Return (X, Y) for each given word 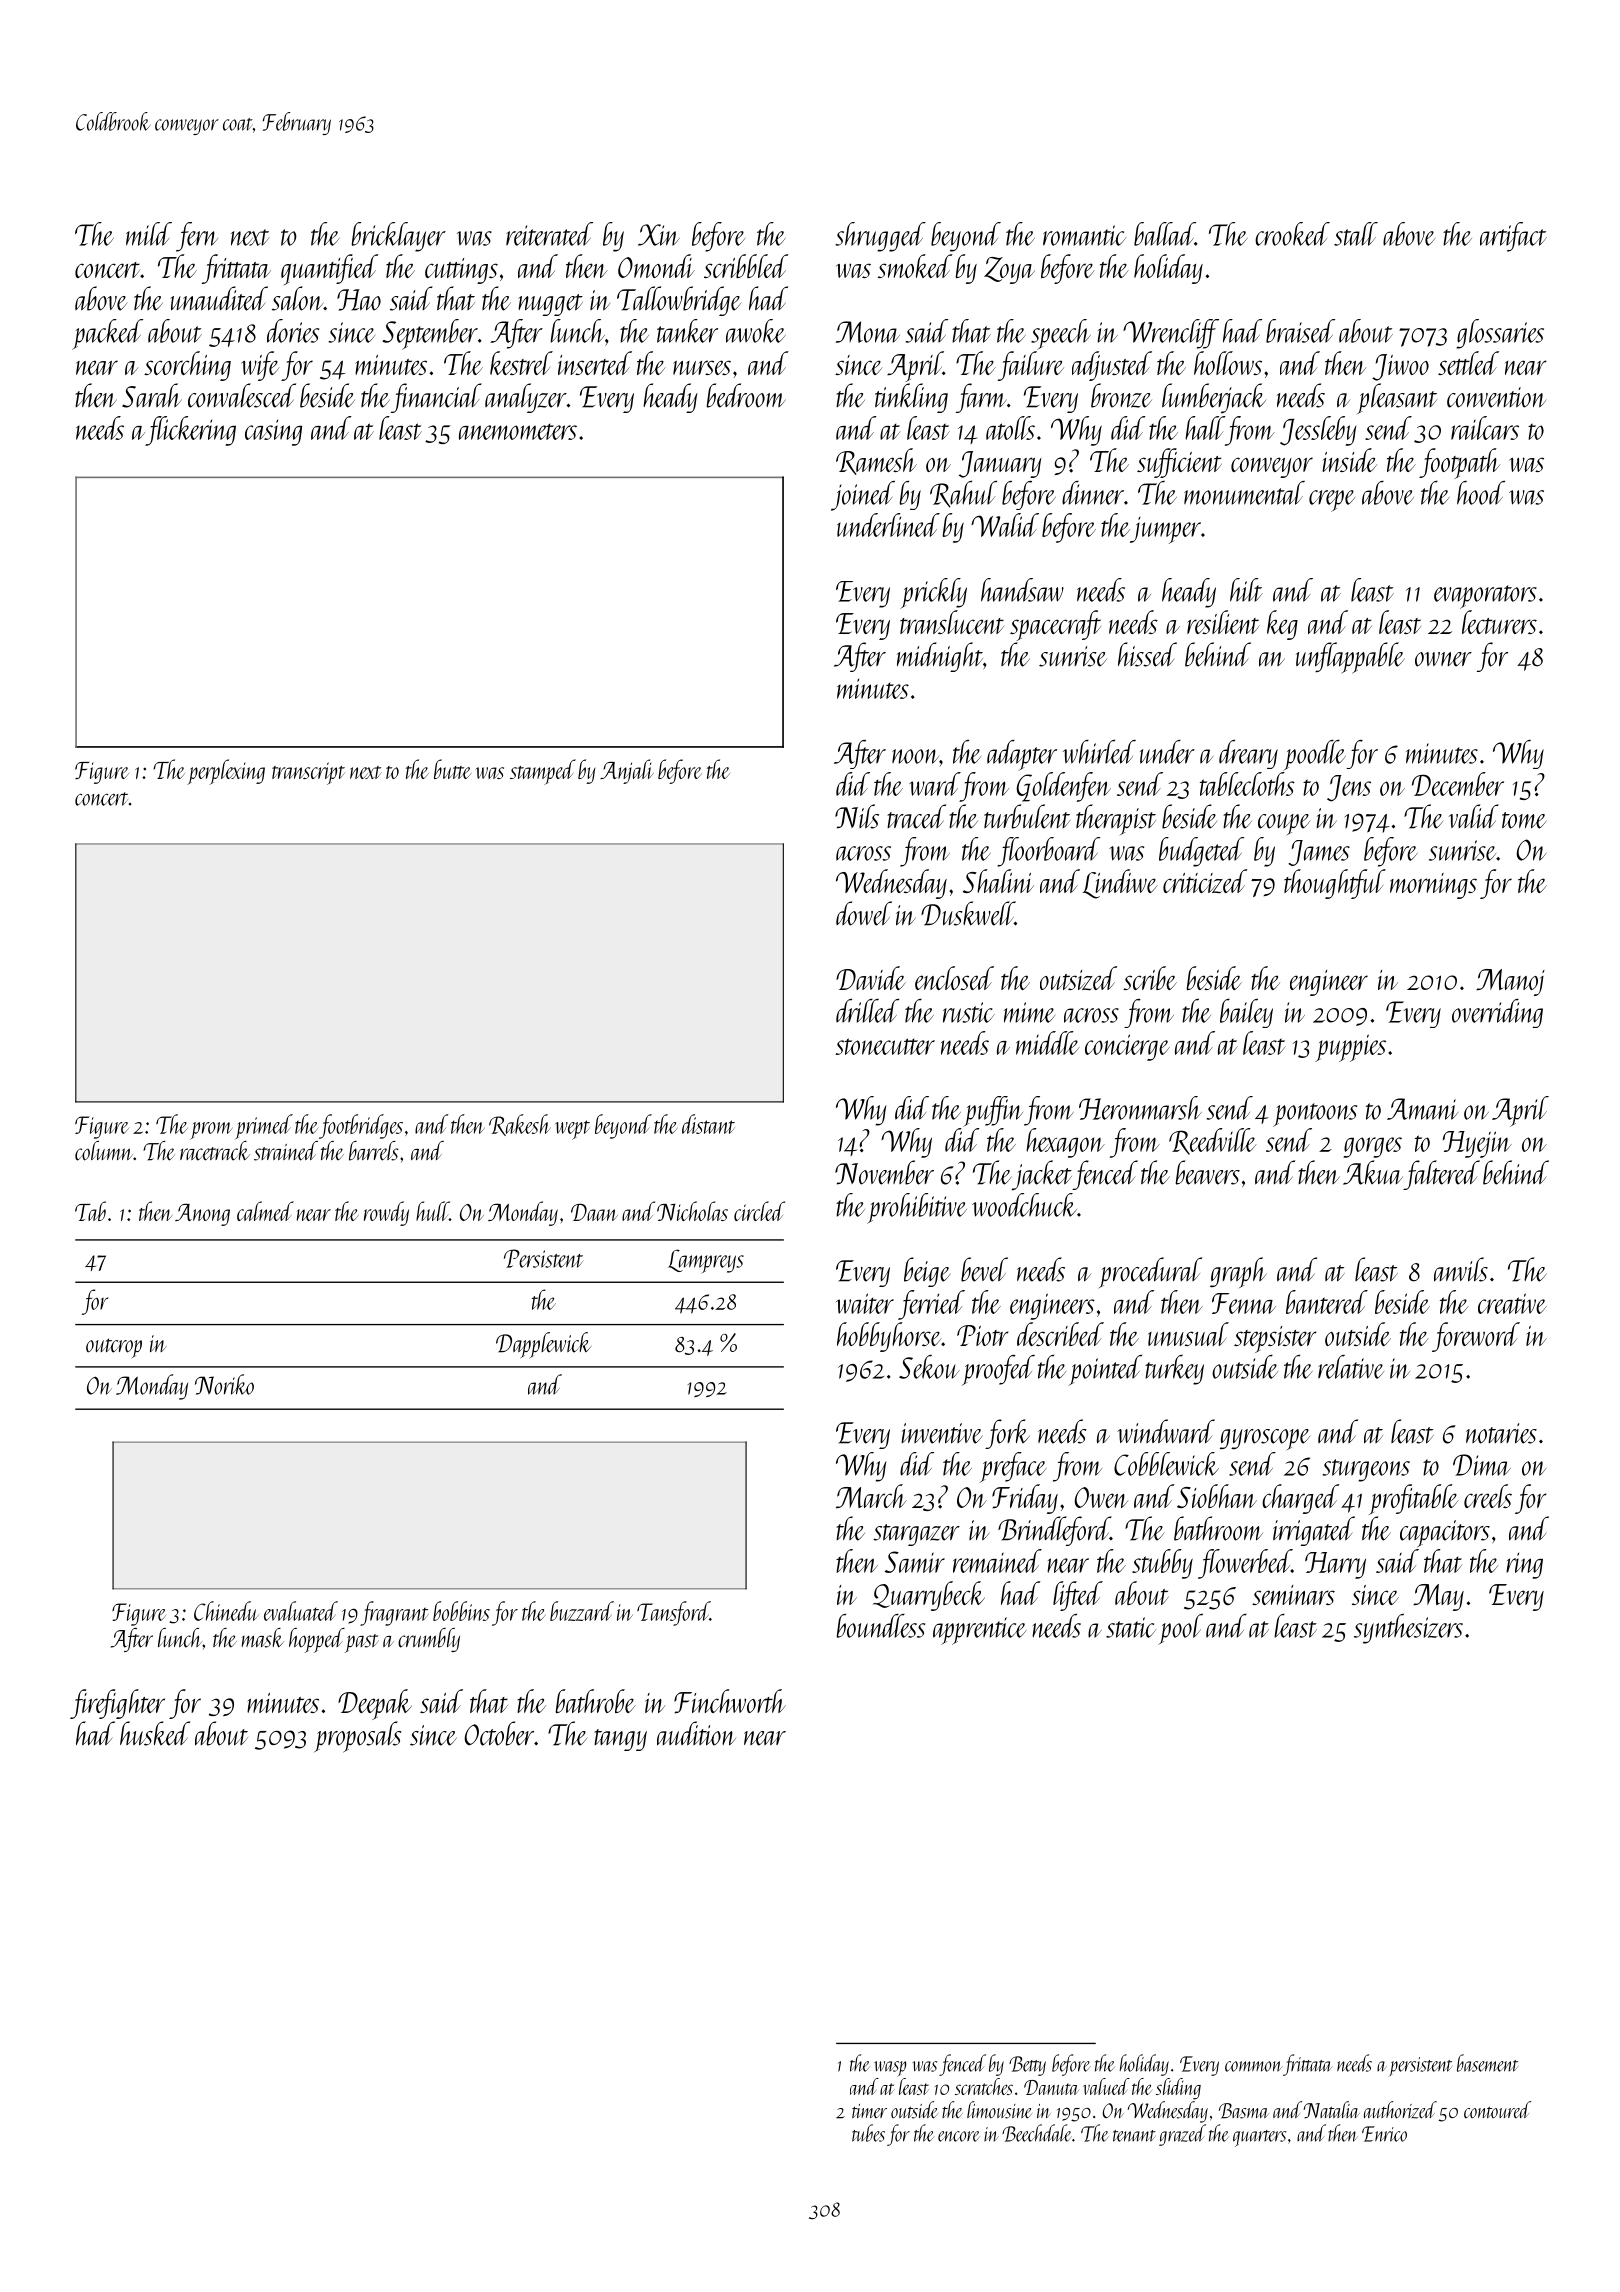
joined (863, 496)
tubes (868, 2133)
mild (149, 234)
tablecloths (1247, 784)
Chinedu (226, 1611)
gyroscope (1265, 1440)
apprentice (980, 1631)
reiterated (549, 234)
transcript (308, 773)
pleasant (1397, 398)
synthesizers (1408, 1629)
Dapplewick (543, 1345)
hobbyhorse (889, 1337)
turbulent (1027, 816)
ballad (1164, 234)
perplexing (226, 772)
